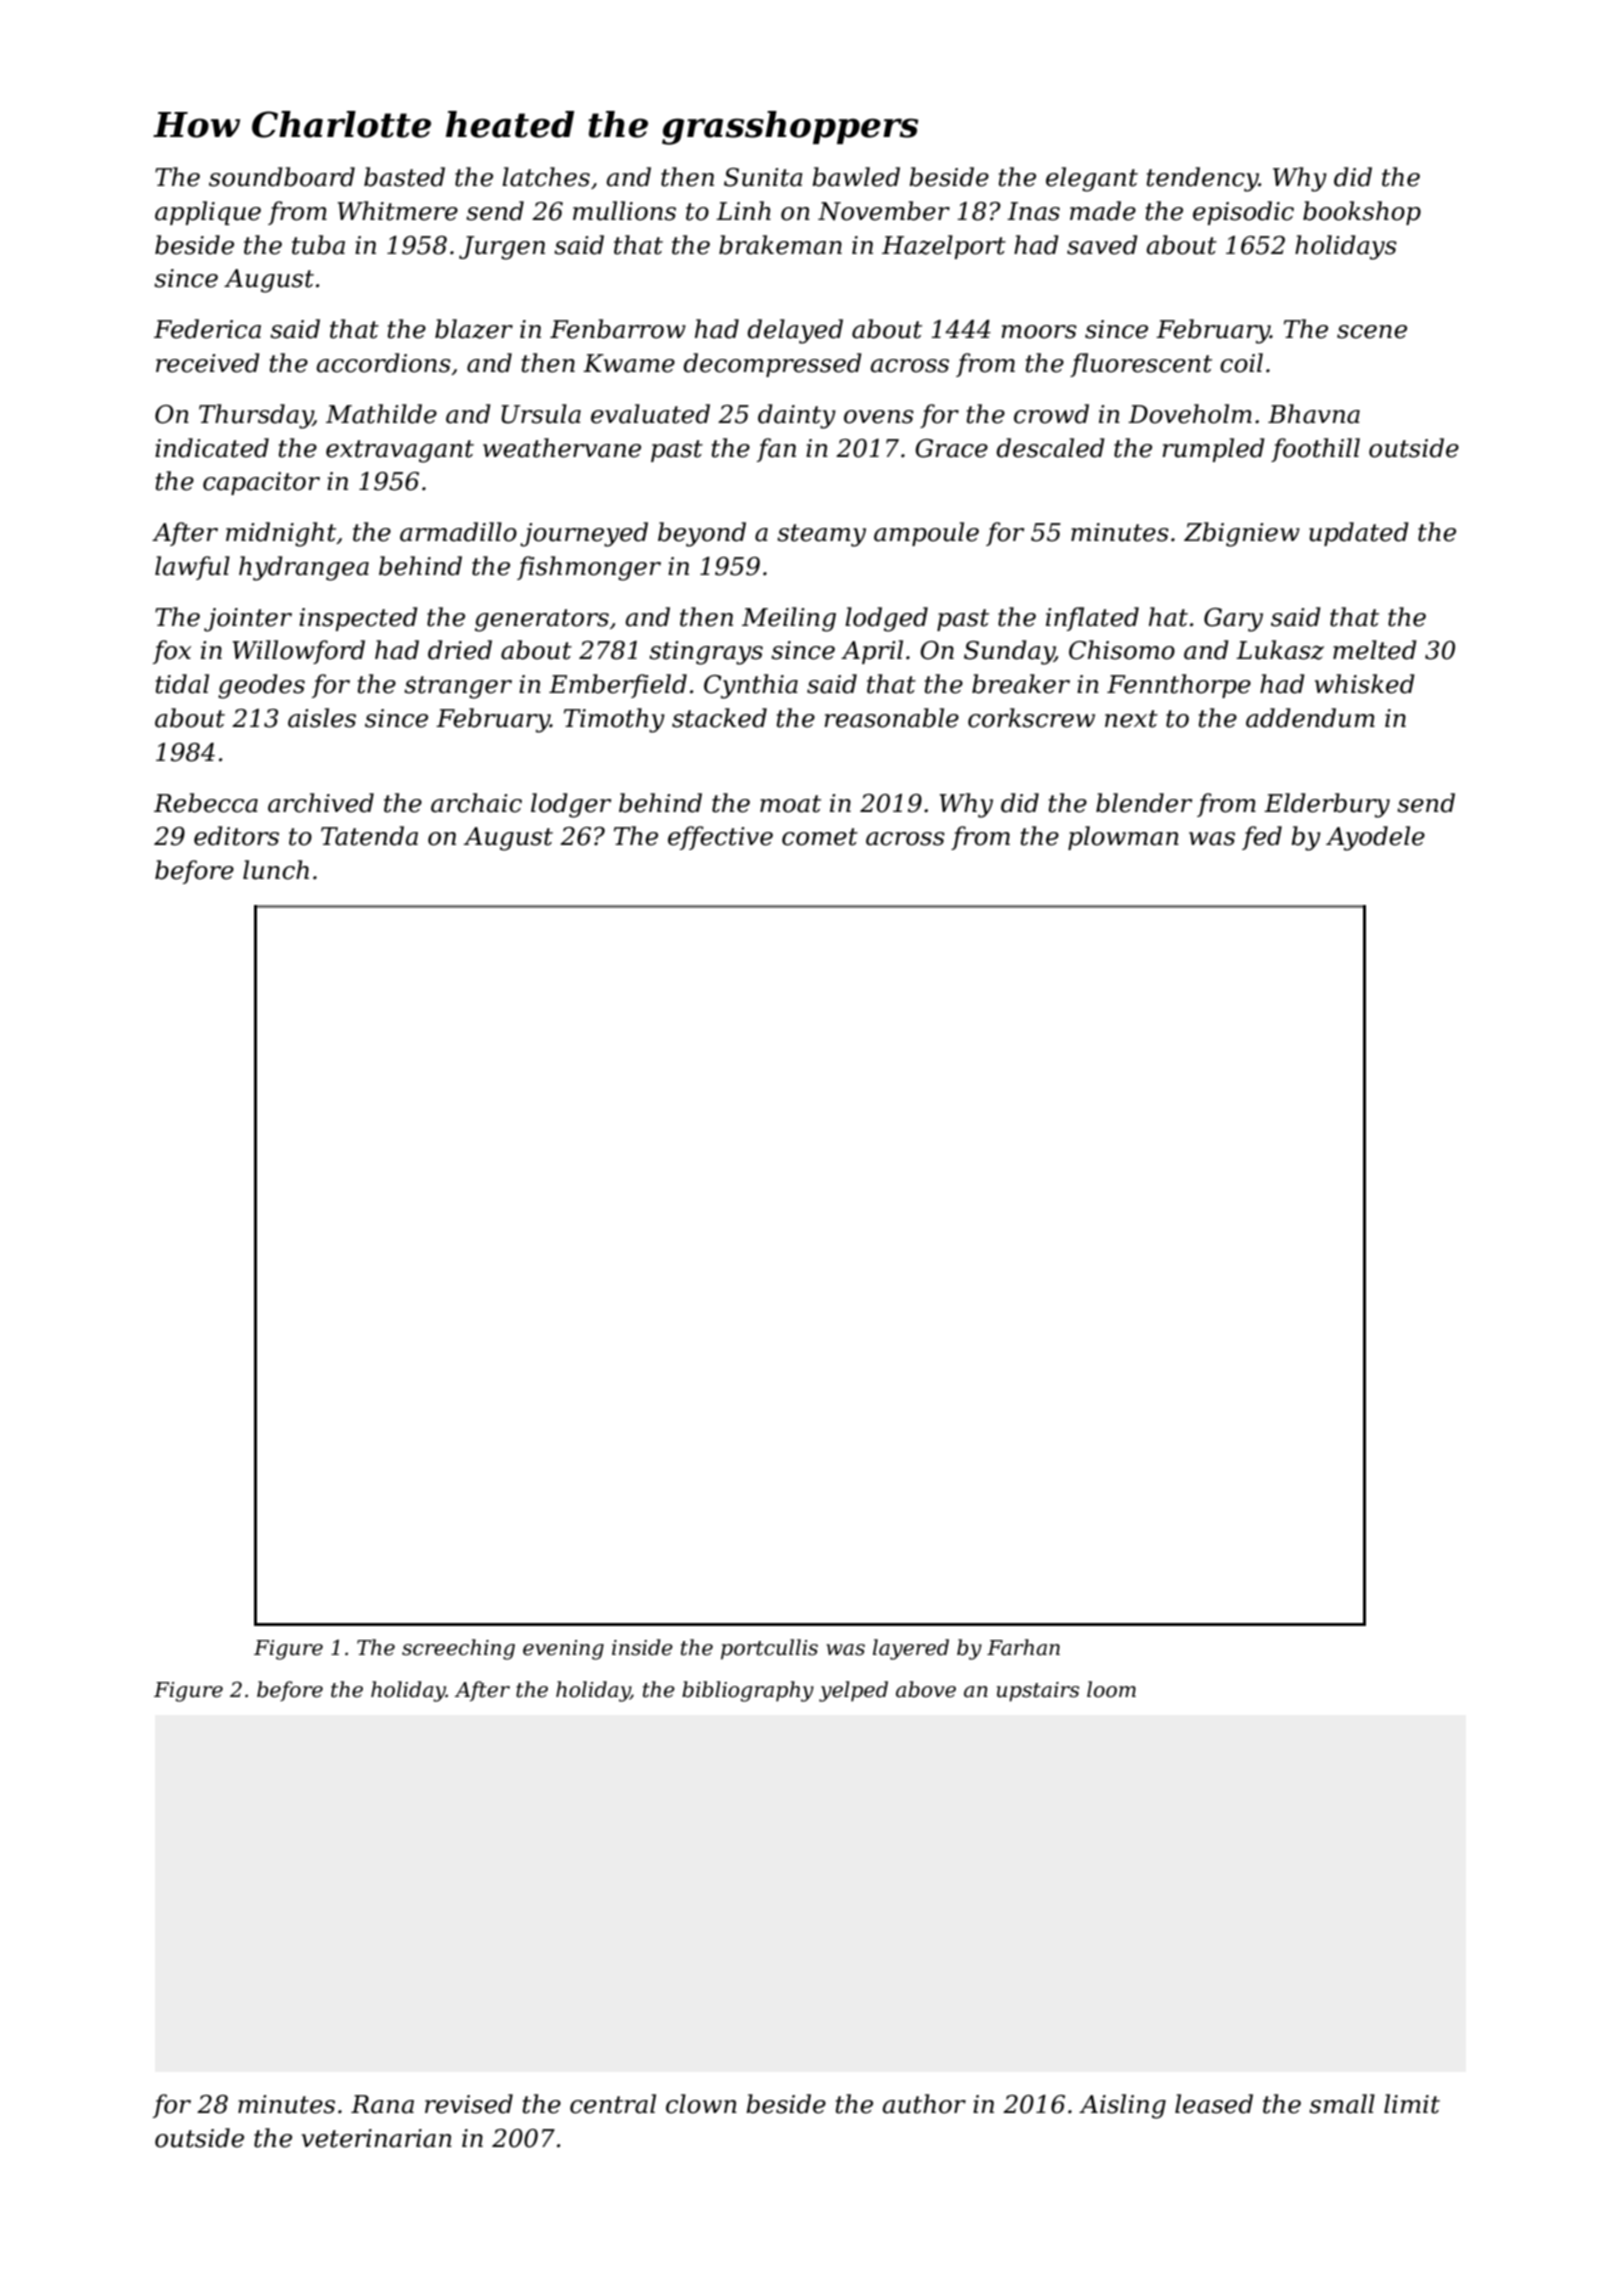 This screenshot has width=1620, height=2292. What do you see at coordinates (369, 836) in the screenshot?
I see `Tatenda` at bounding box center [369, 836].
